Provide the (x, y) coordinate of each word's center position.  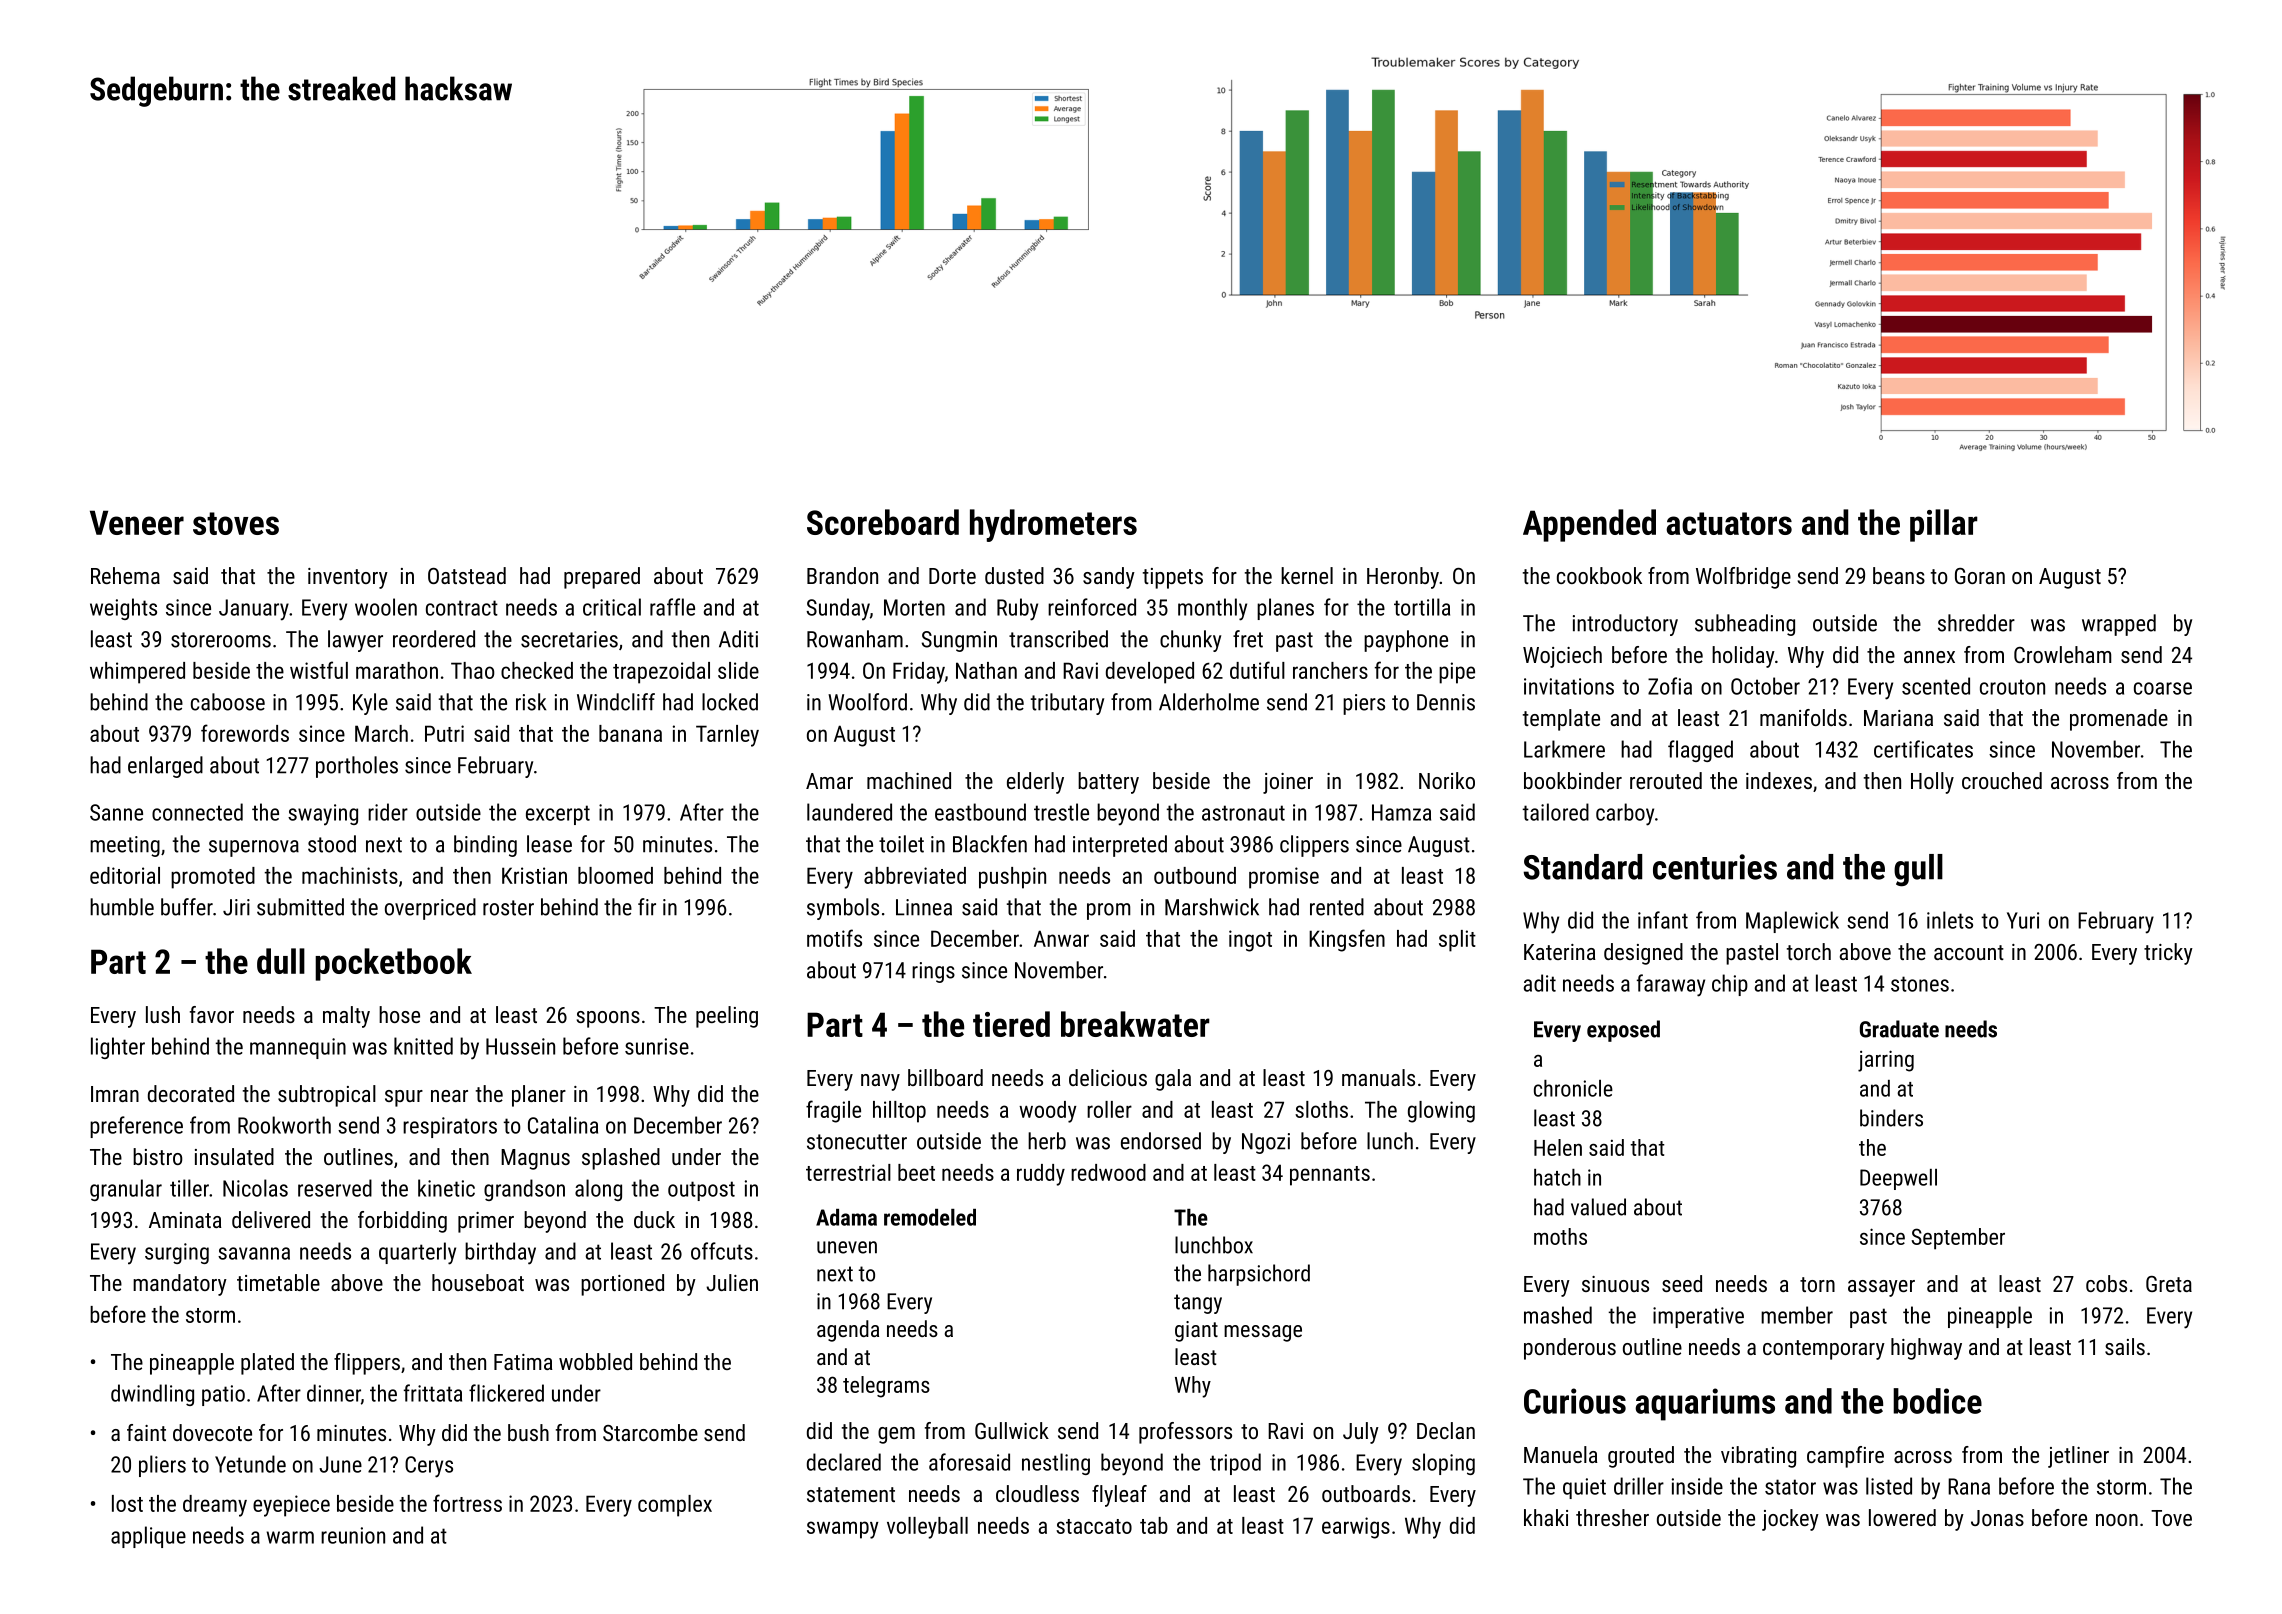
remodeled (930, 1217)
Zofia (1670, 686)
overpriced (430, 909)
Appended (1589, 525)
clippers (1314, 846)
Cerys (429, 1467)
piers (1364, 704)
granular (126, 1190)
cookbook (1599, 575)
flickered (506, 1393)
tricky (2168, 954)
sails (2125, 1346)
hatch (1557, 1177)
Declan (1446, 1430)
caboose (228, 702)
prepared (602, 578)
